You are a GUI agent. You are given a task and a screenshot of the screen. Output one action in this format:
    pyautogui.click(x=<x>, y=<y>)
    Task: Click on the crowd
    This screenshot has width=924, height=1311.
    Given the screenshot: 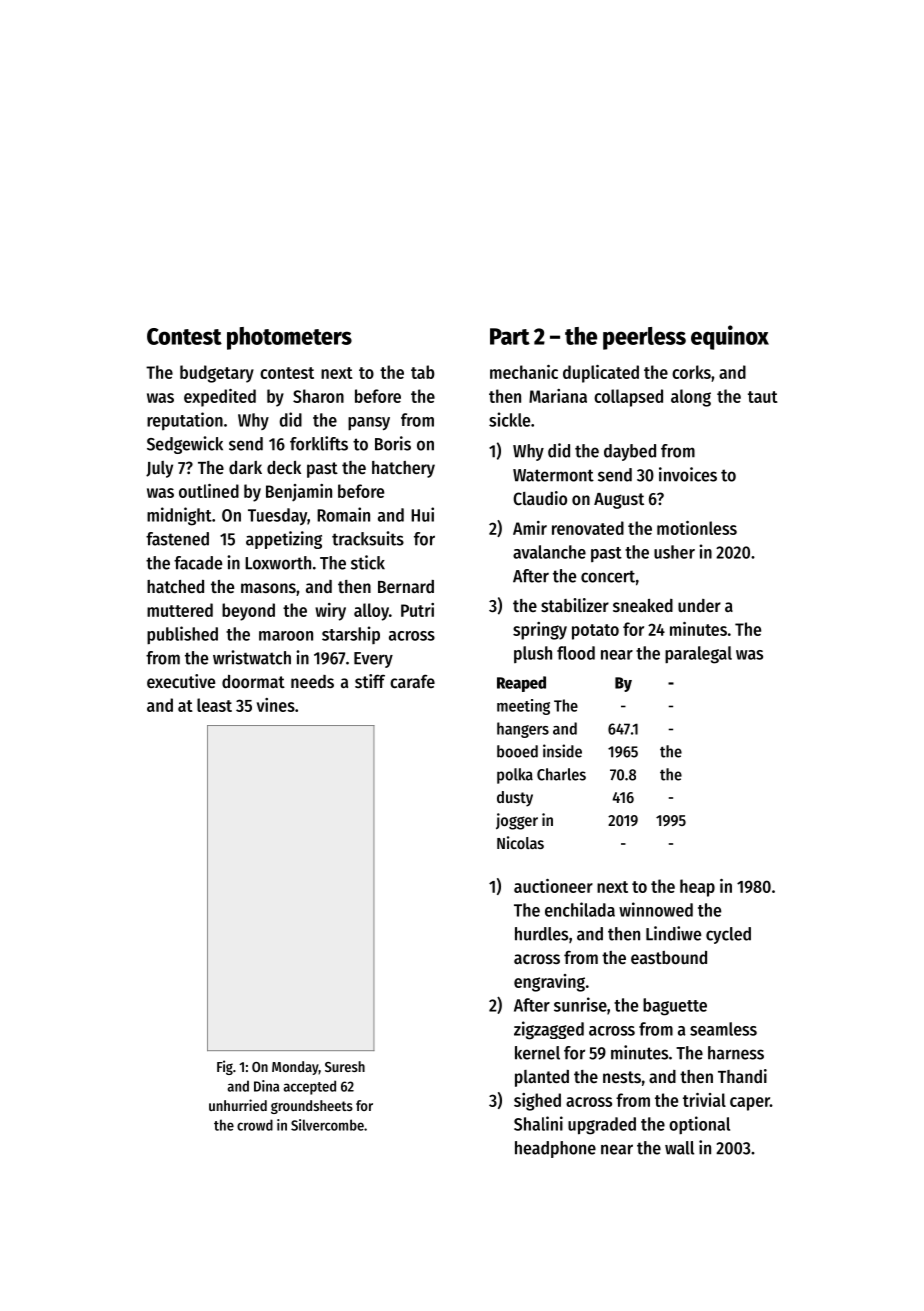 What is the action you would take?
    pyautogui.click(x=255, y=1125)
